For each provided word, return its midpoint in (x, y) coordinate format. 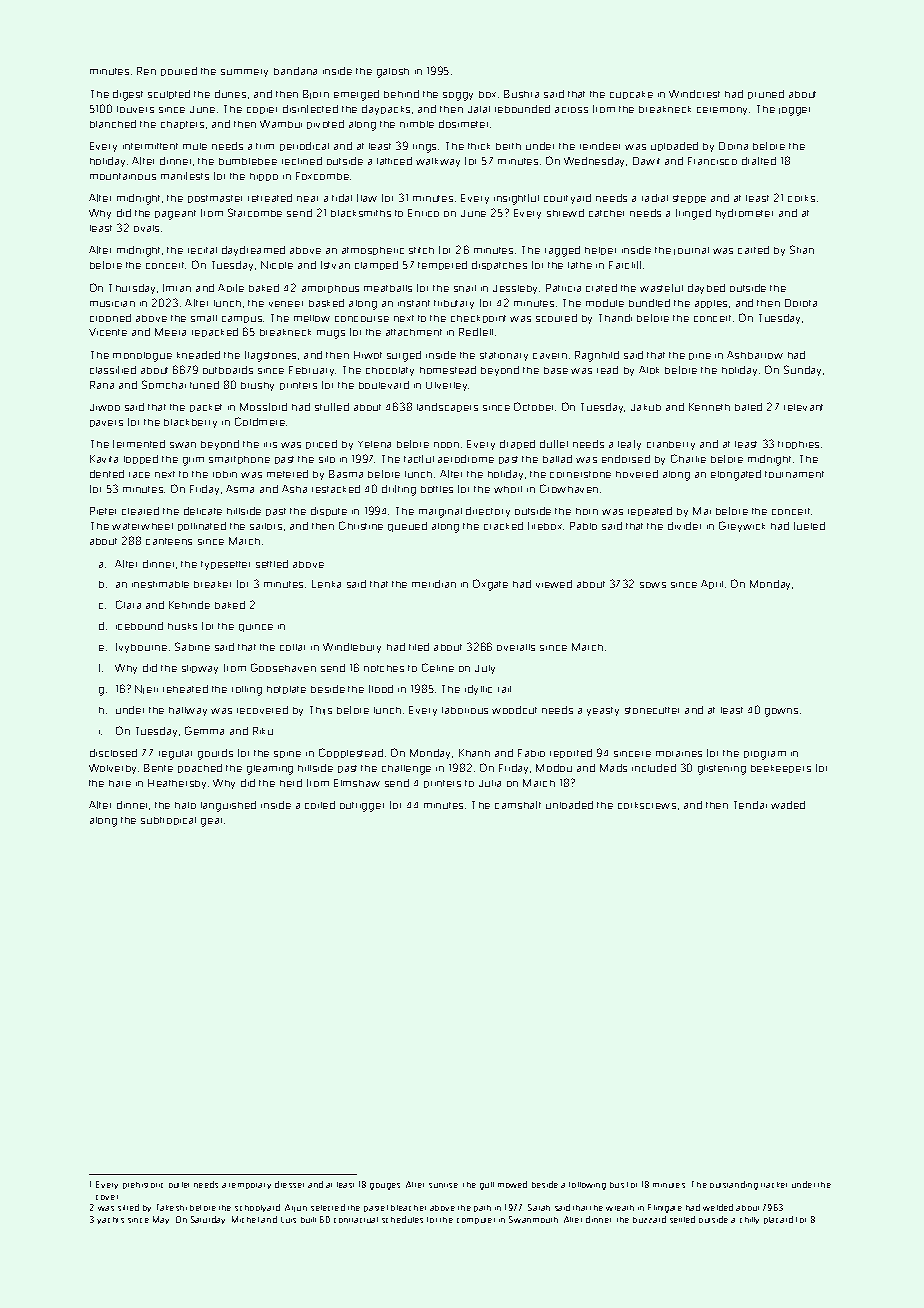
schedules (402, 1219)
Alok (649, 370)
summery (244, 73)
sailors (266, 526)
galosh (393, 73)
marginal (440, 513)
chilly (749, 1220)
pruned (766, 94)
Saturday (208, 1220)
